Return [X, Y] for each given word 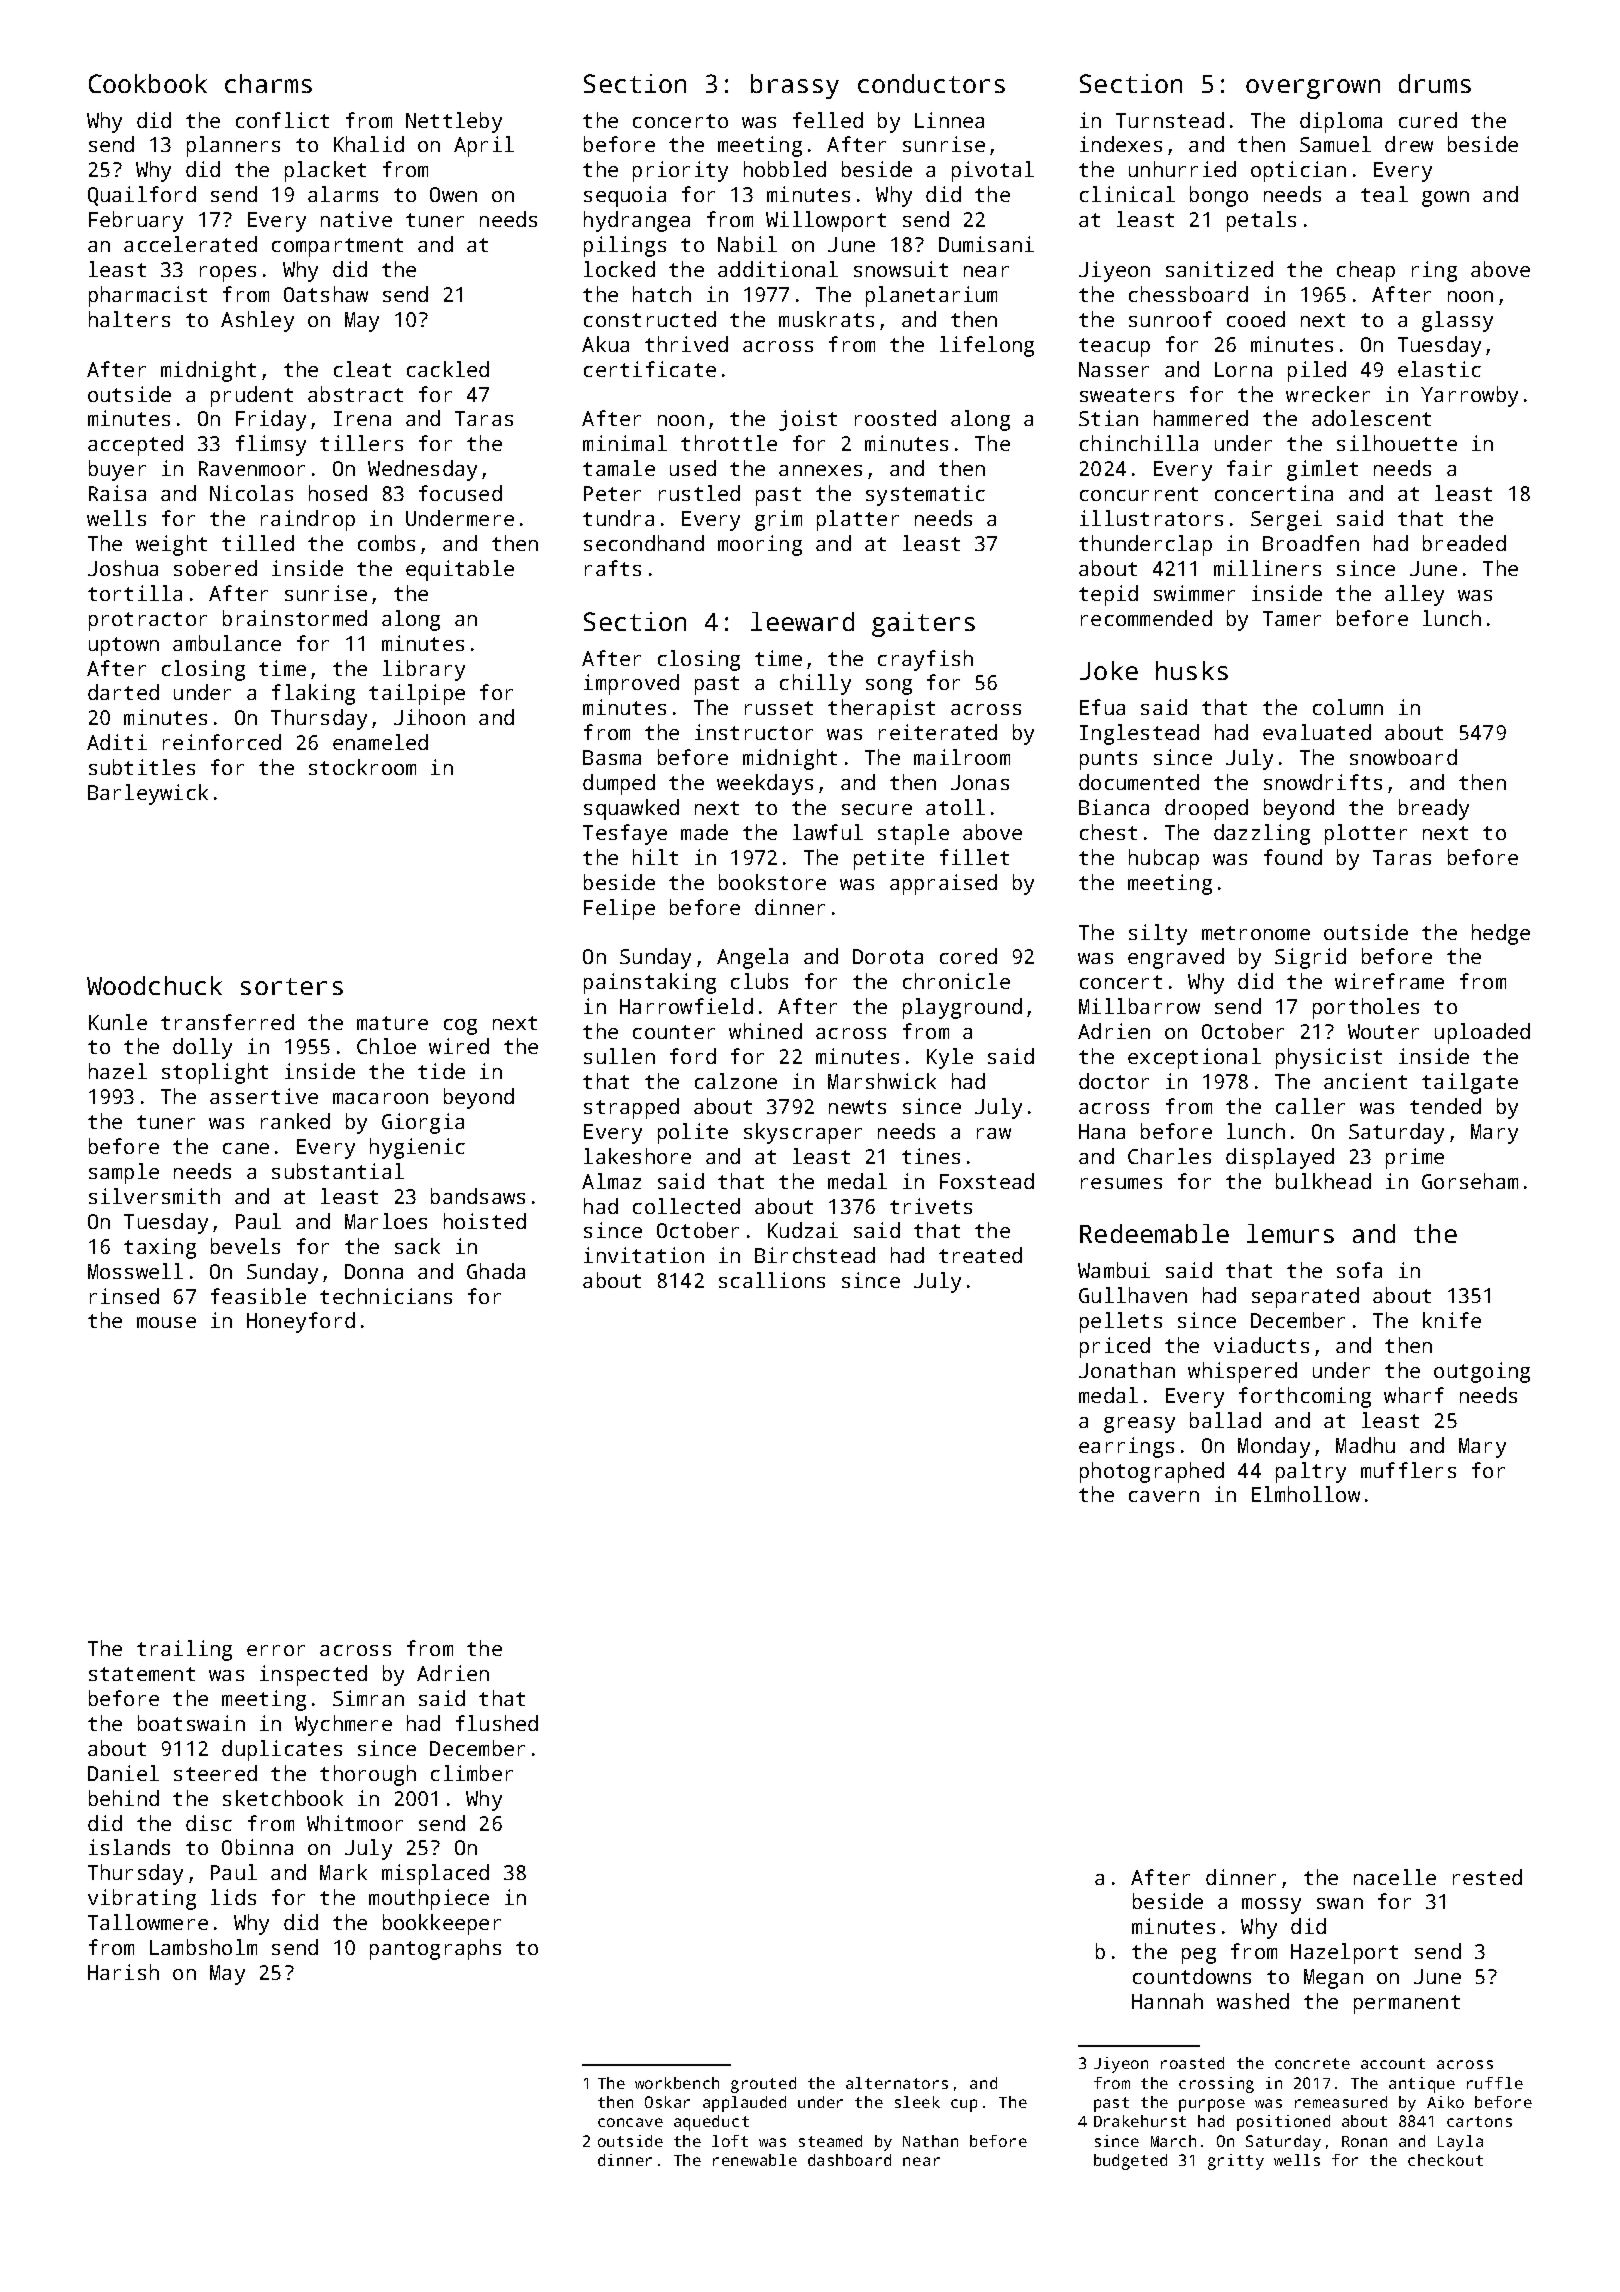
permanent [1407, 2004]
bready [1434, 809]
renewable [755, 2160]
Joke [1109, 670]
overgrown [1313, 89]
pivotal [993, 171]
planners [233, 146]
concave [630, 2122]
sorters [292, 986]
